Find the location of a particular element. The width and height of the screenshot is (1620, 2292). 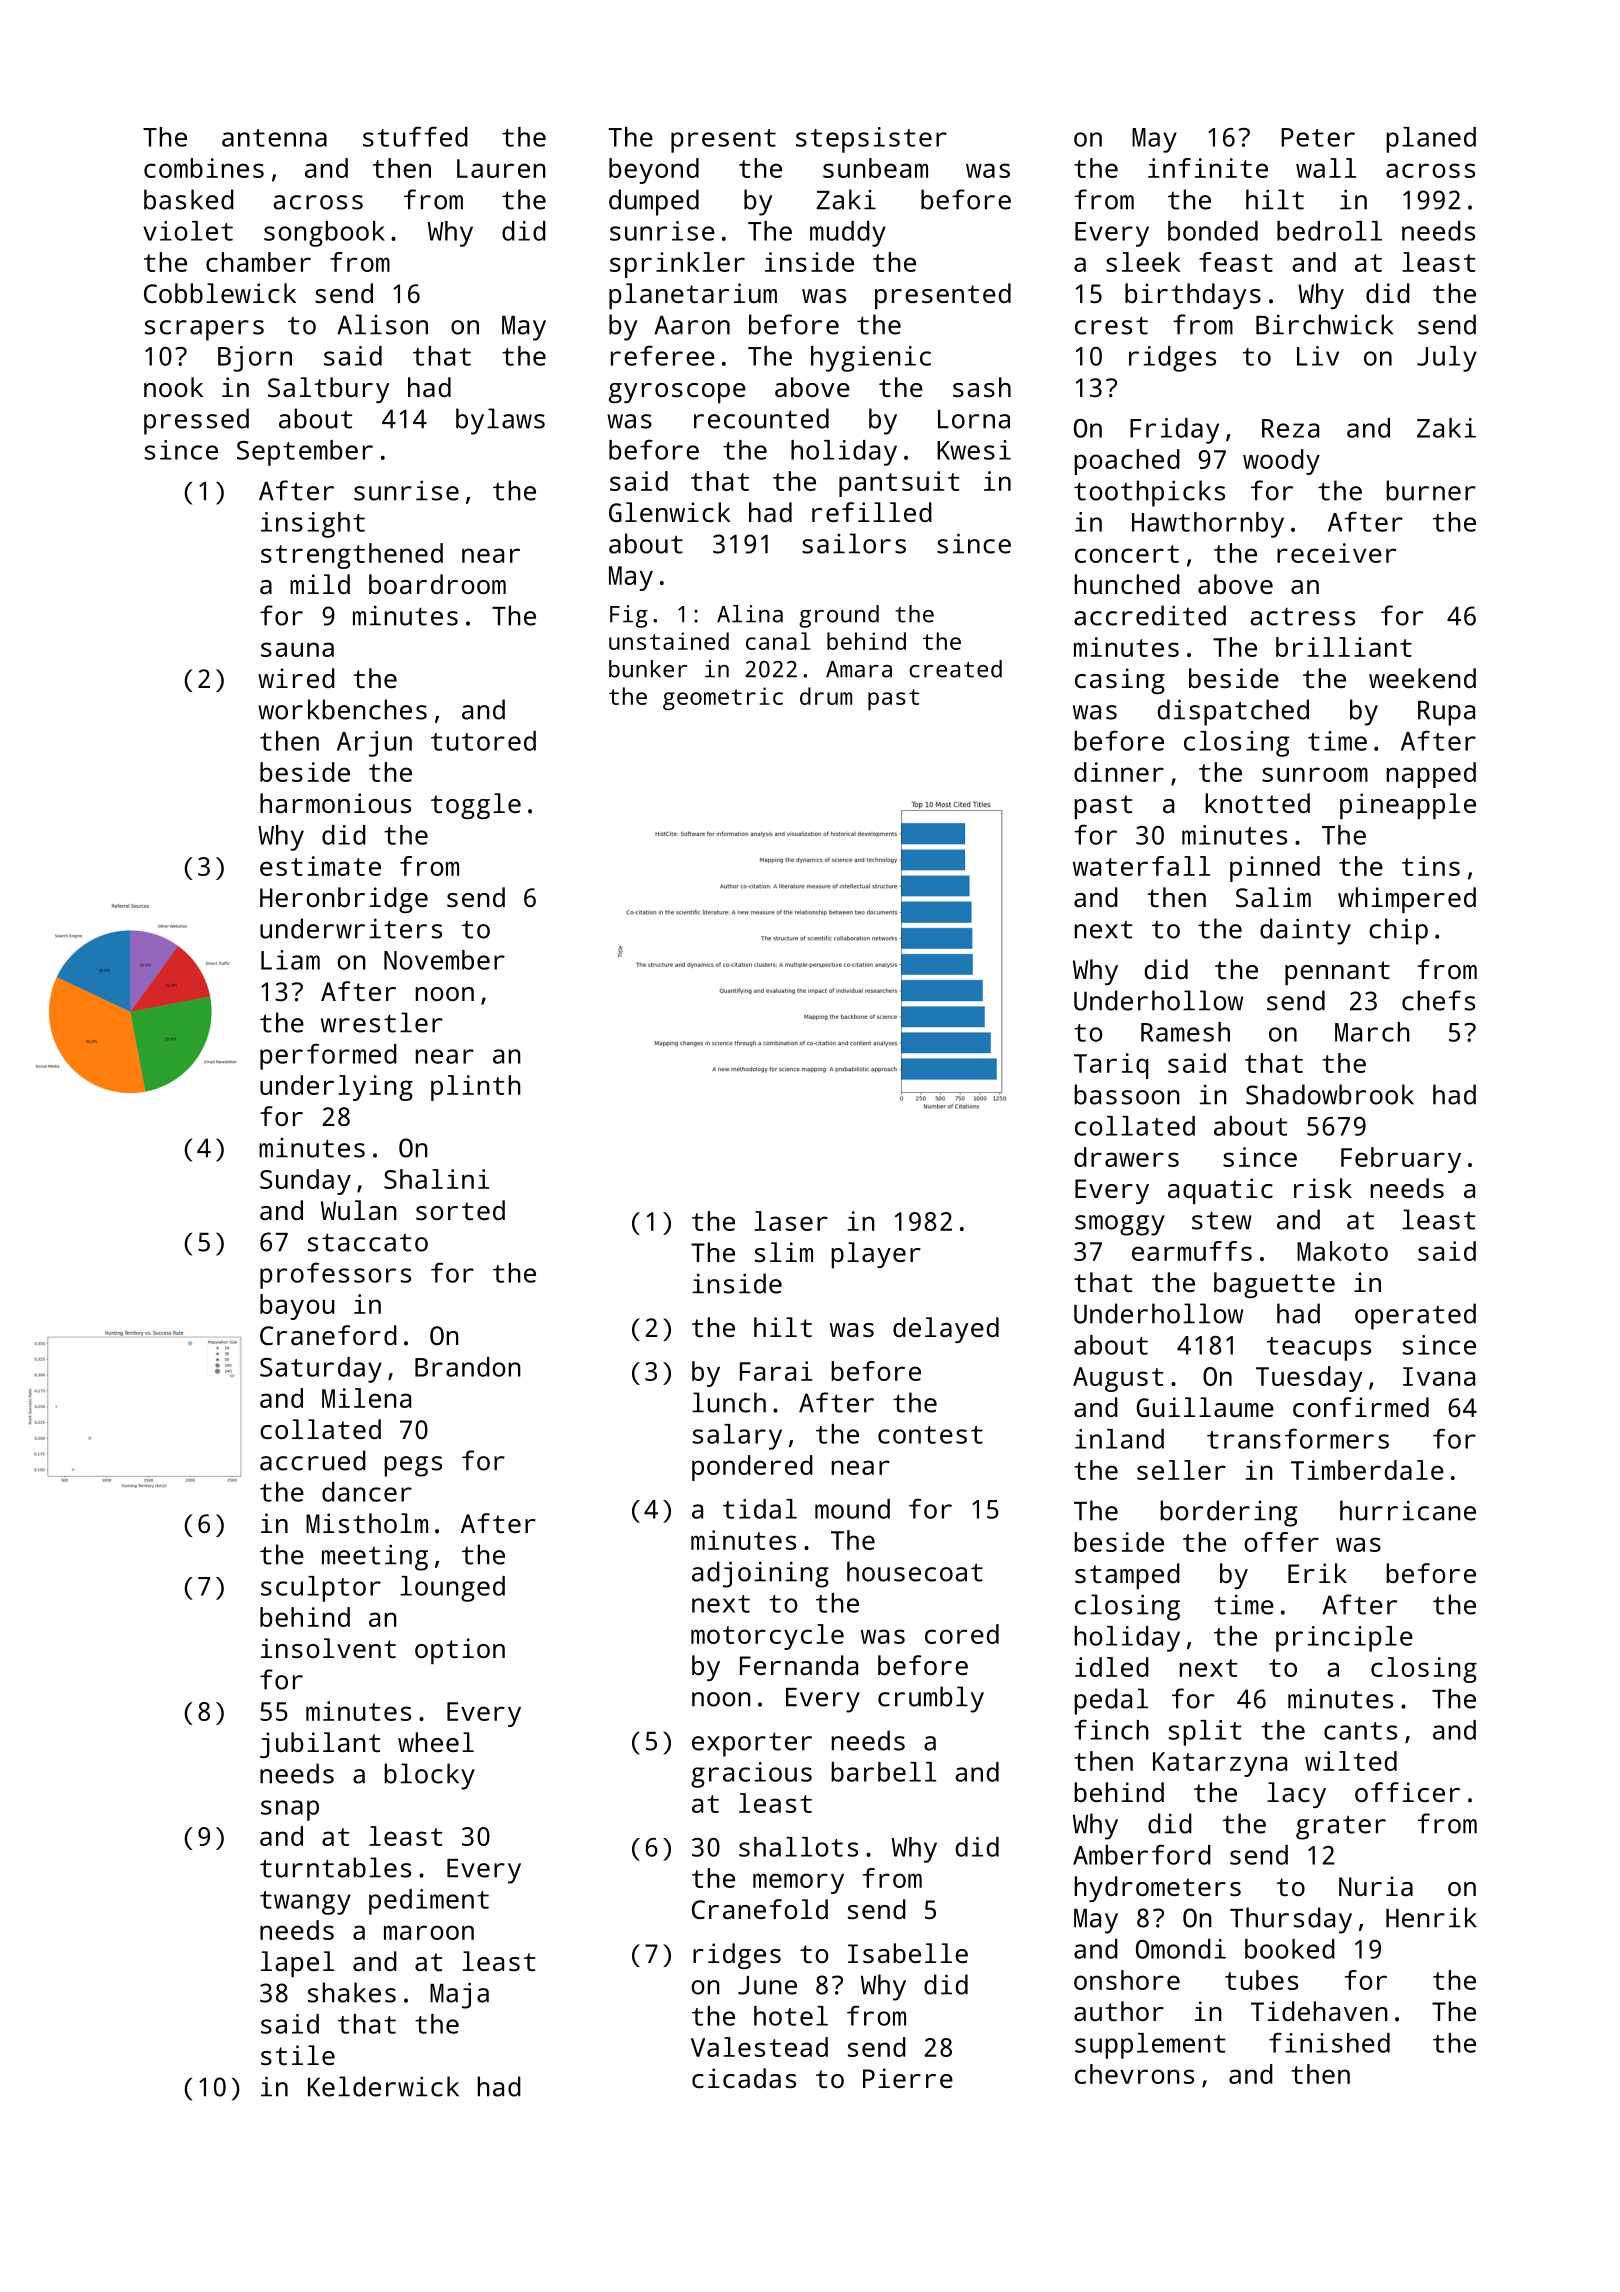

stepsister is located at coordinates (871, 140).
